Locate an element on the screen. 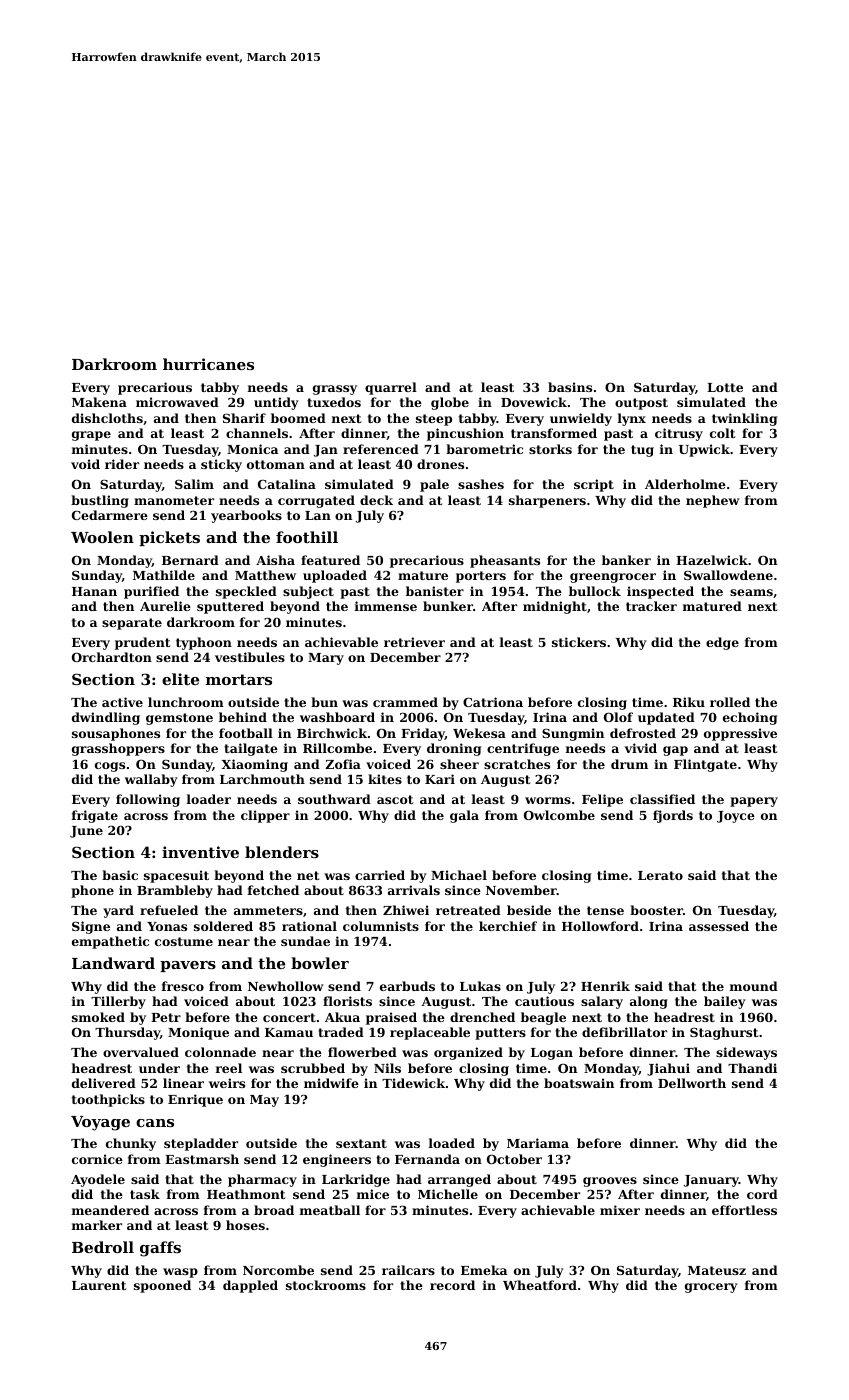  retriever is located at coordinates (414, 642).
